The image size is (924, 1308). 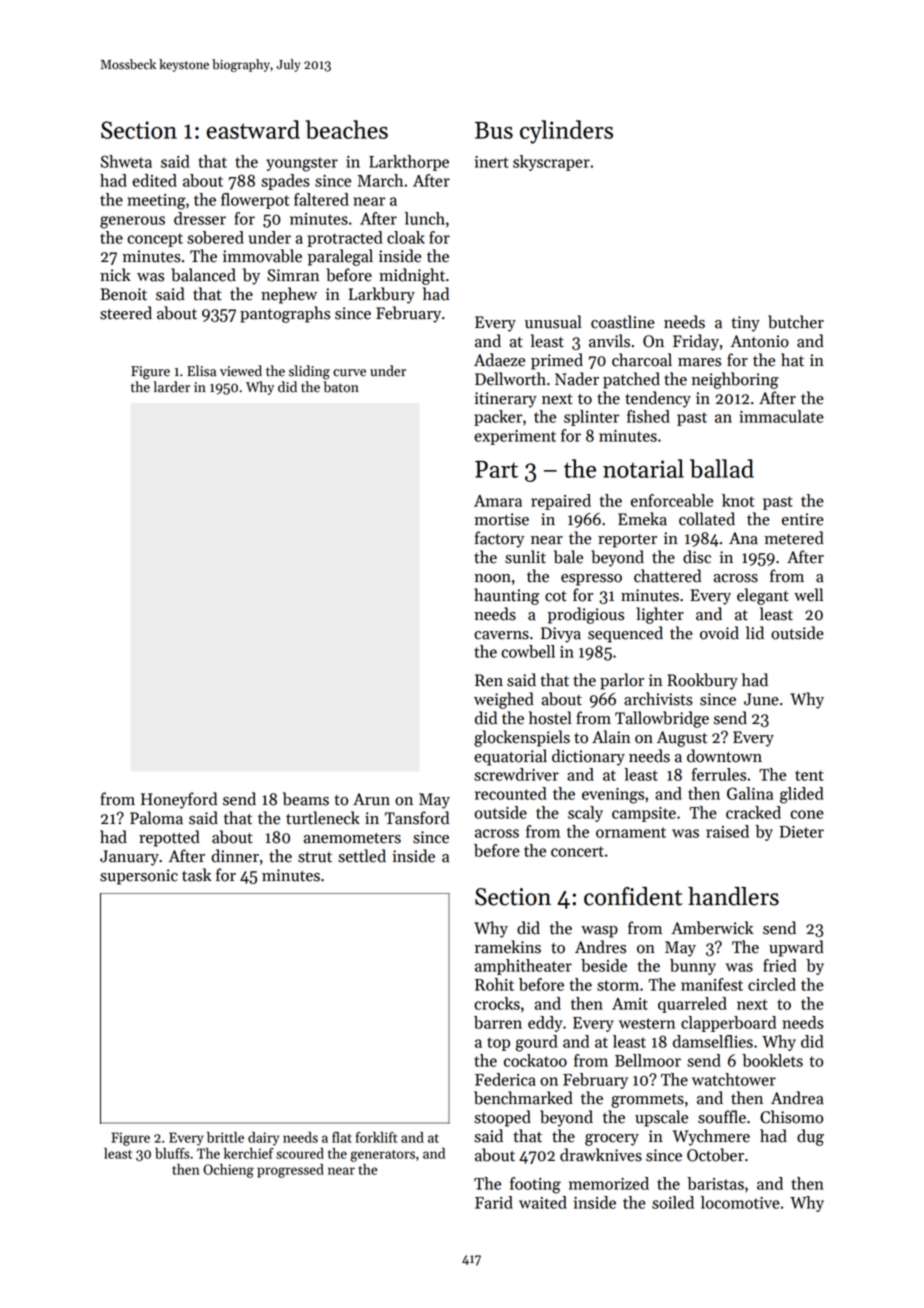 I want to click on handlers, so click(x=733, y=896).
